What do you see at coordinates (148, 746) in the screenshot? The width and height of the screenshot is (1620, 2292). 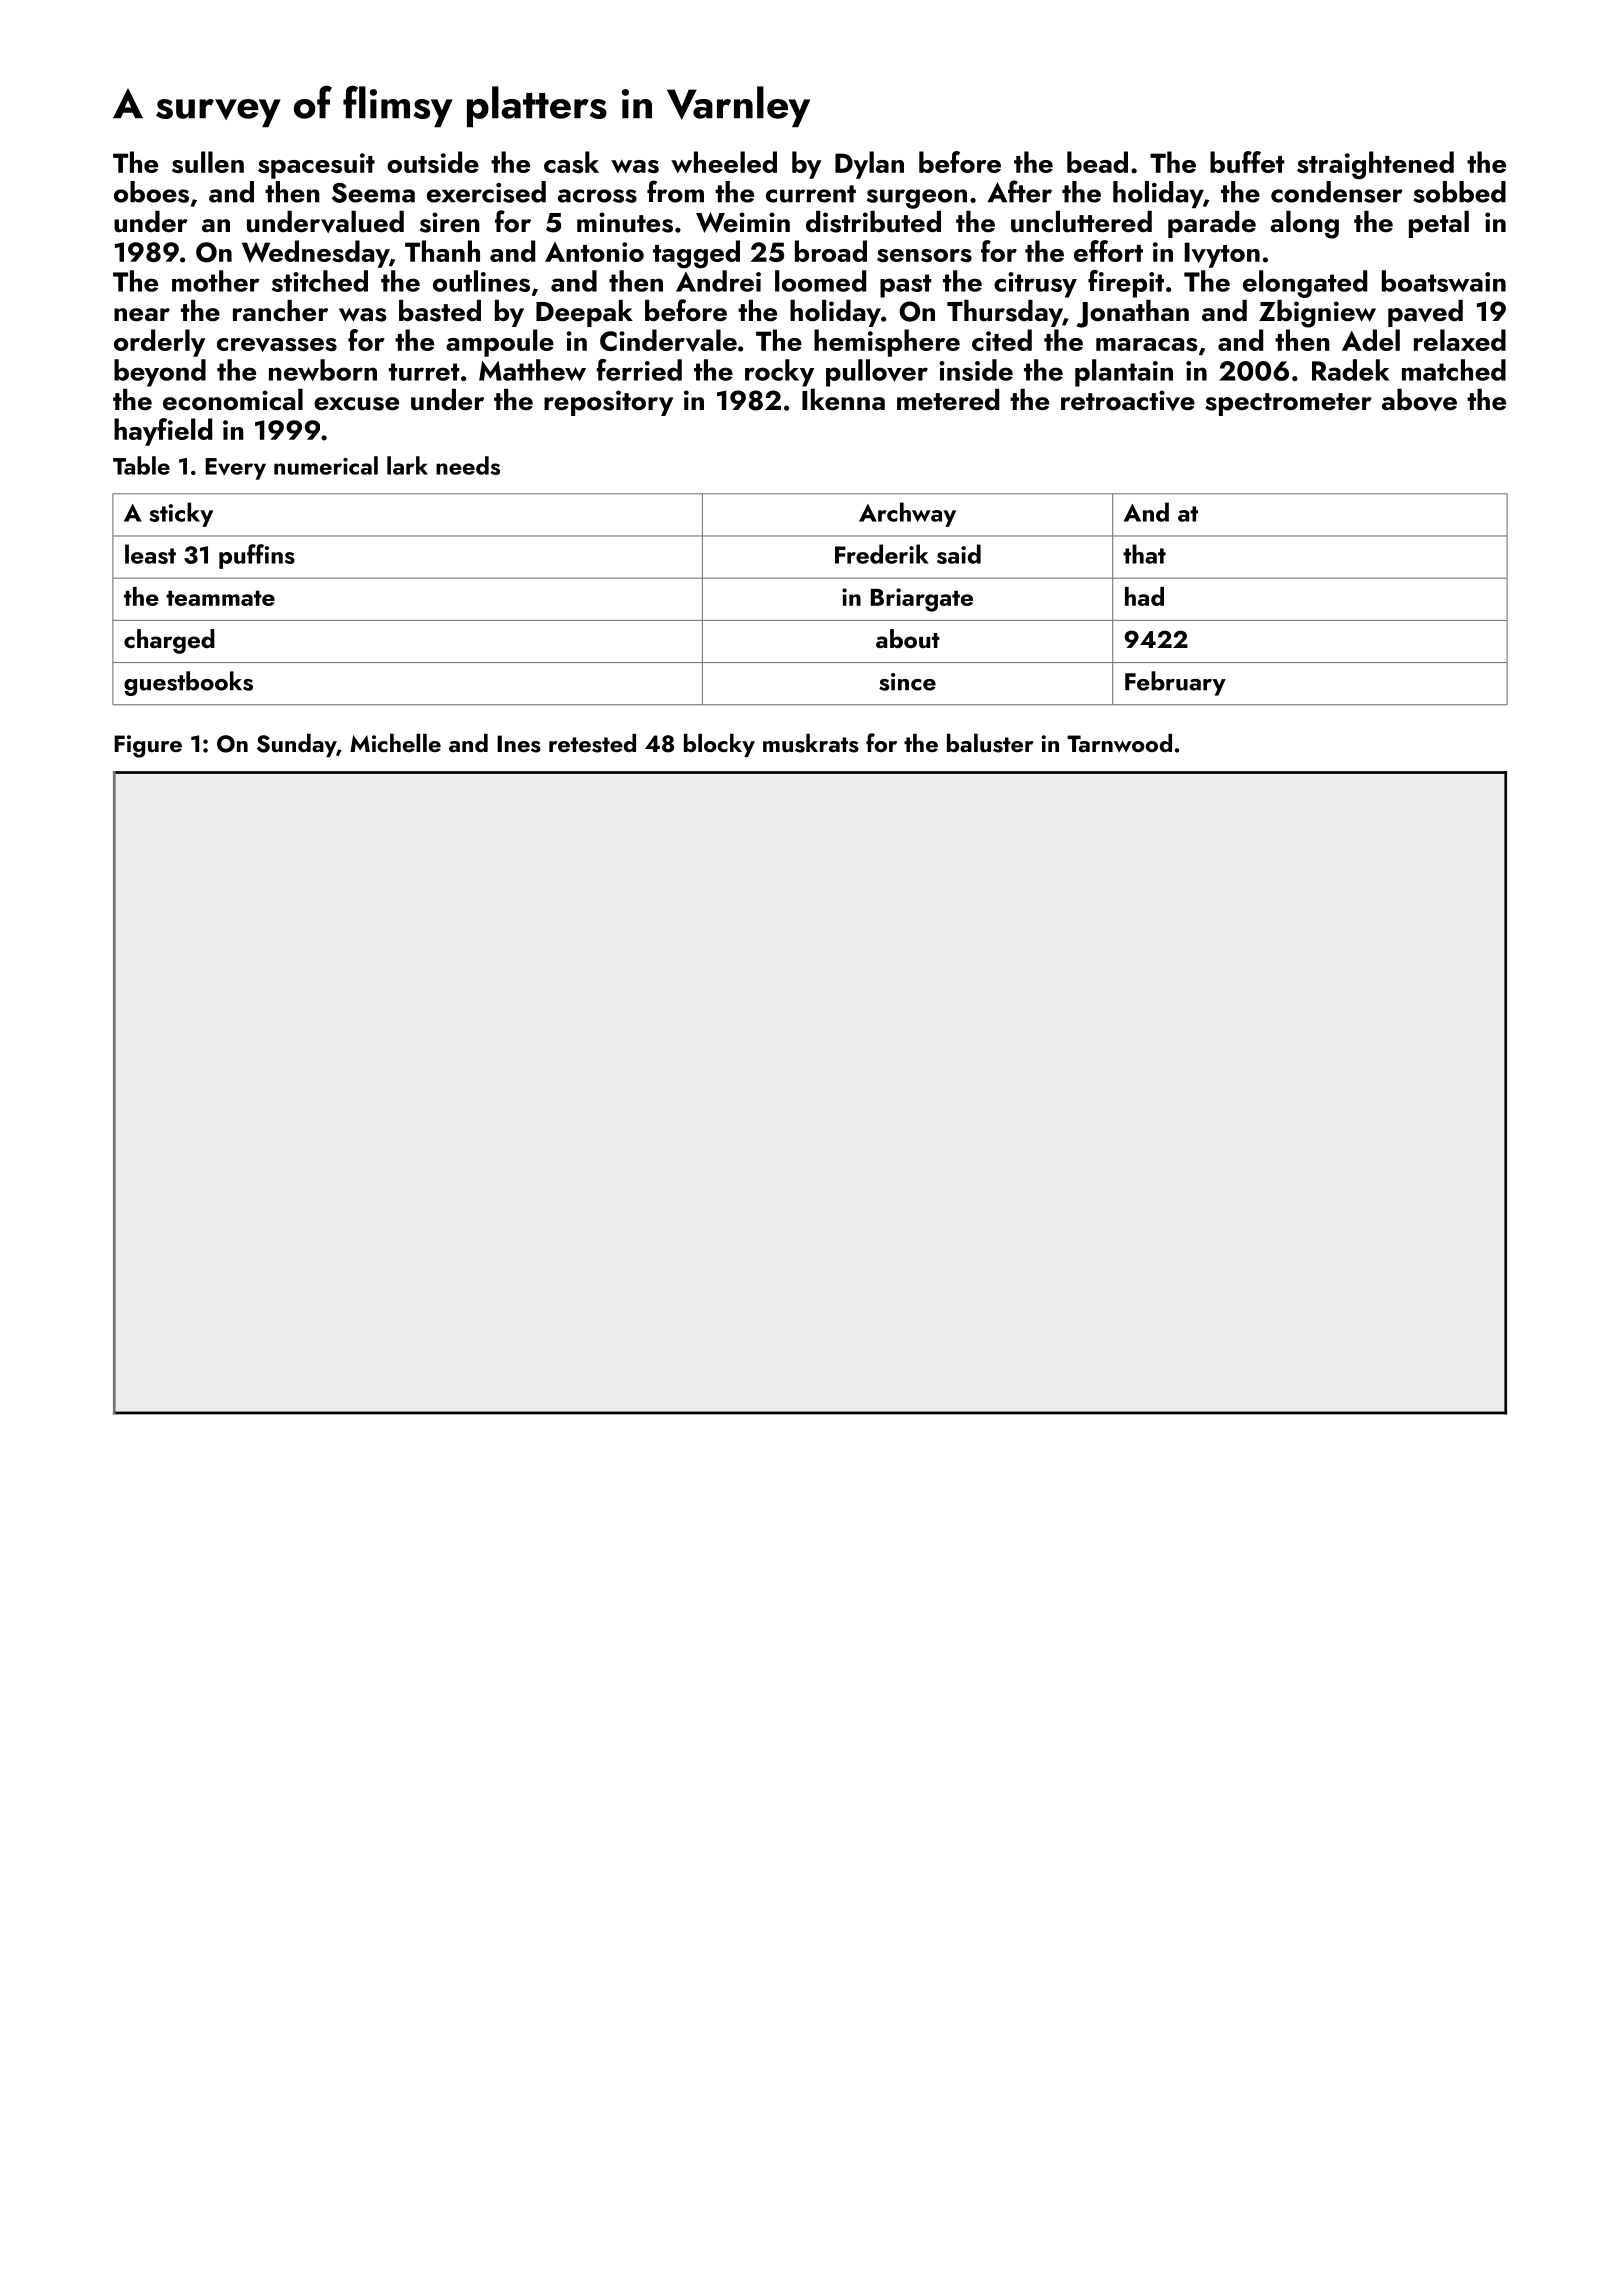 I see `Figure` at bounding box center [148, 746].
